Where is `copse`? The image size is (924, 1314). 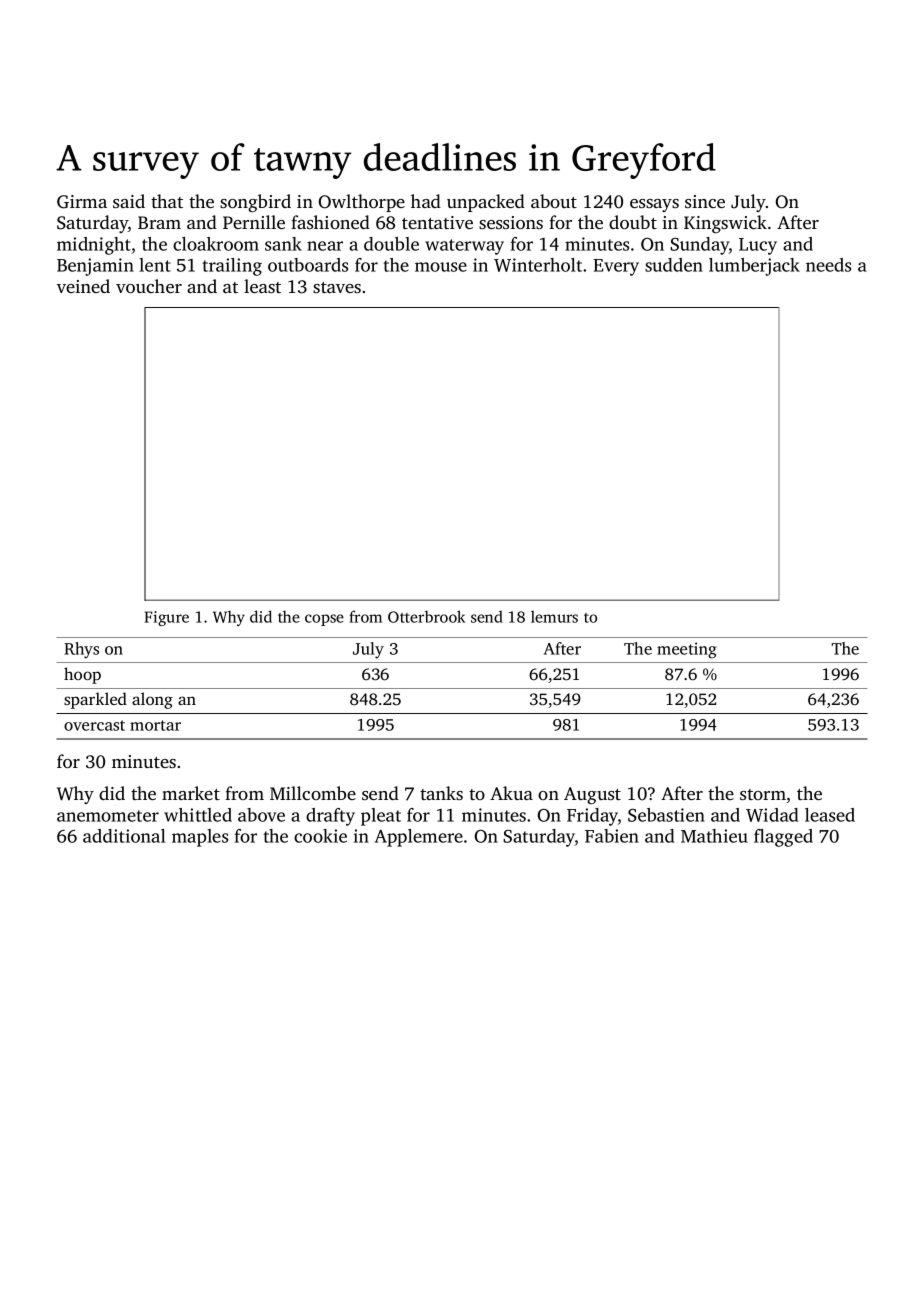 copse is located at coordinates (324, 620).
